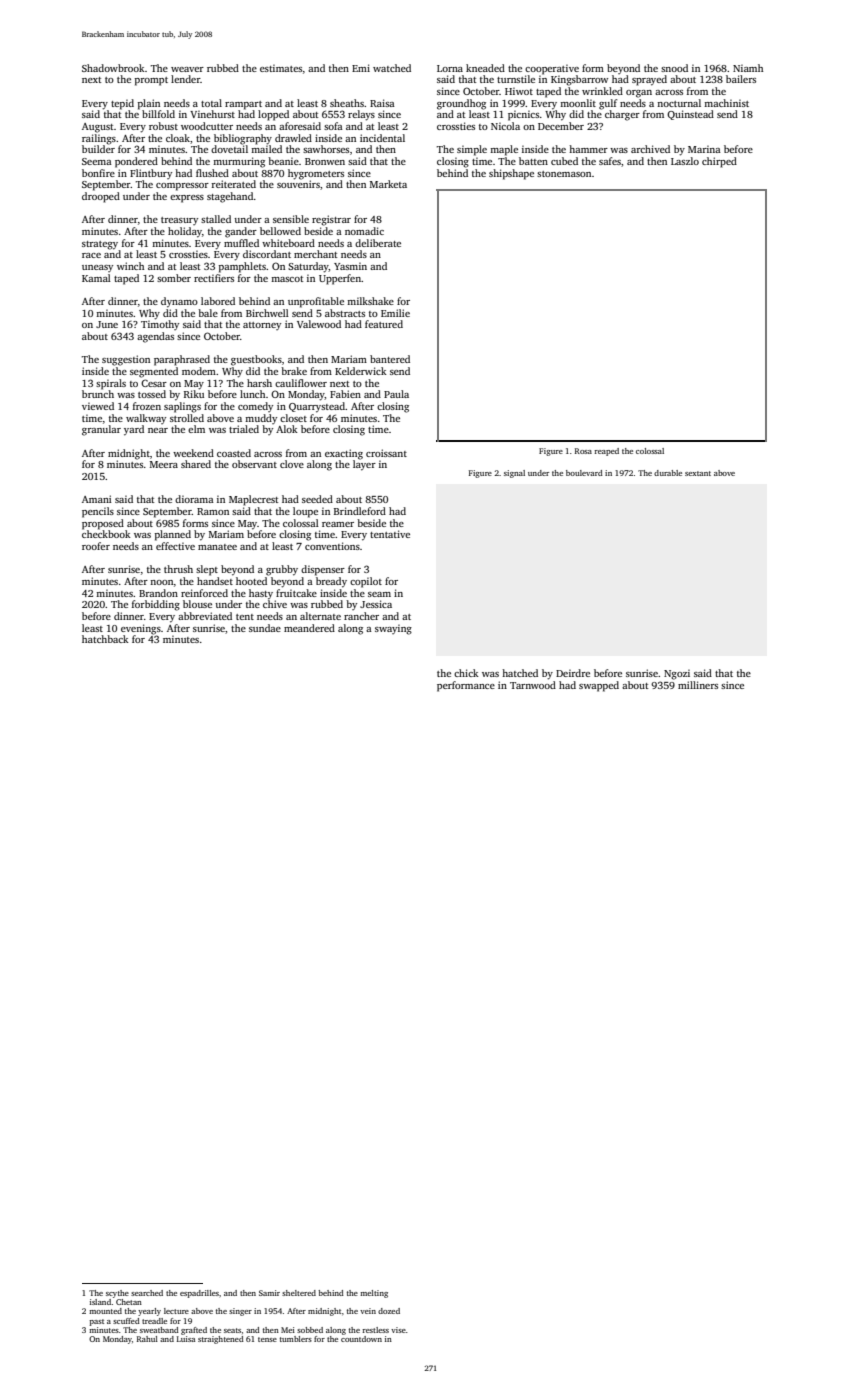 Image resolution: width=849 pixels, height=1400 pixels. Describe the element at coordinates (196, 429) in the document. I see `elm` at that location.
